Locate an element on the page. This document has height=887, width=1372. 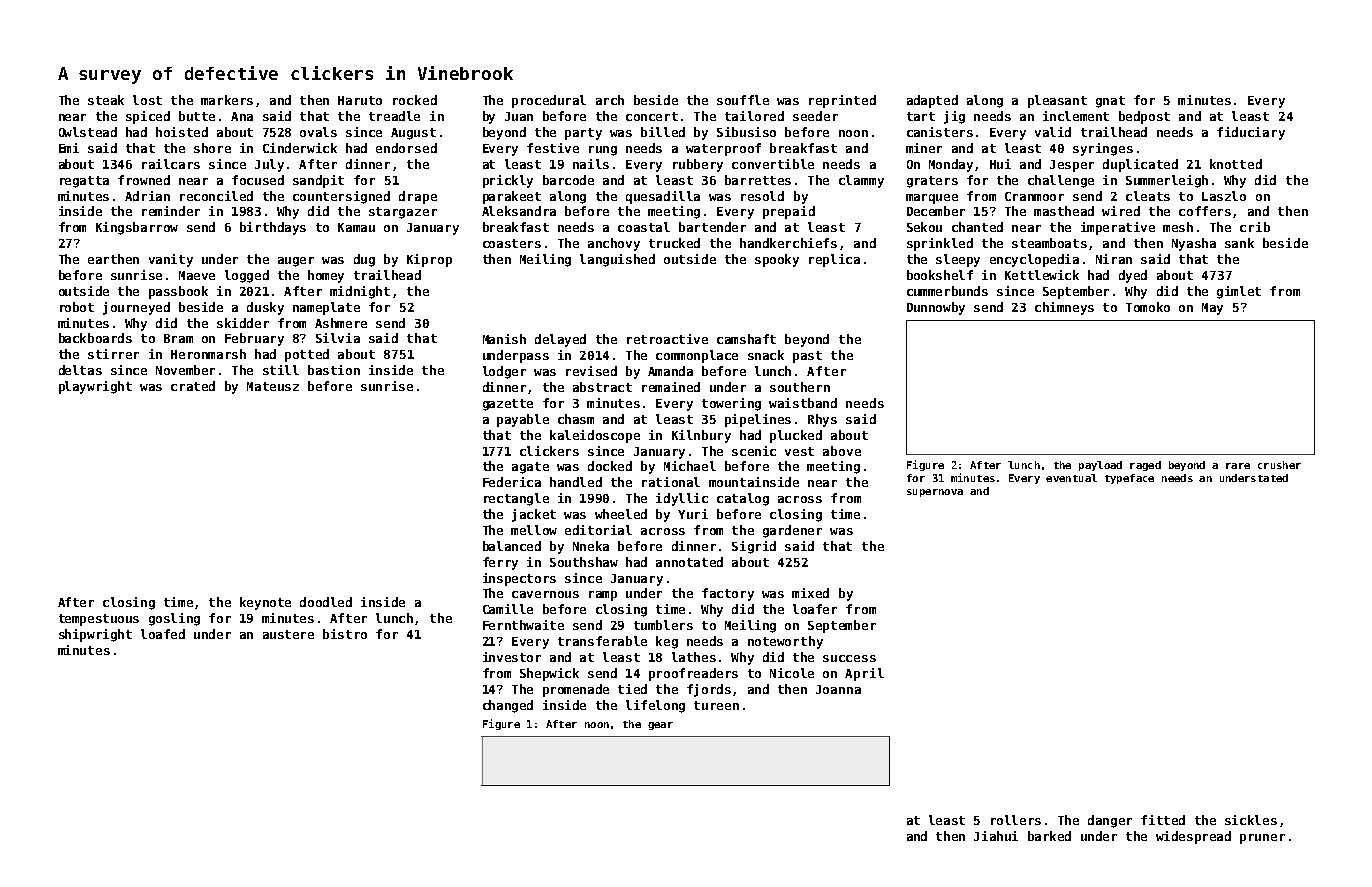
Federica is located at coordinates (512, 482).
